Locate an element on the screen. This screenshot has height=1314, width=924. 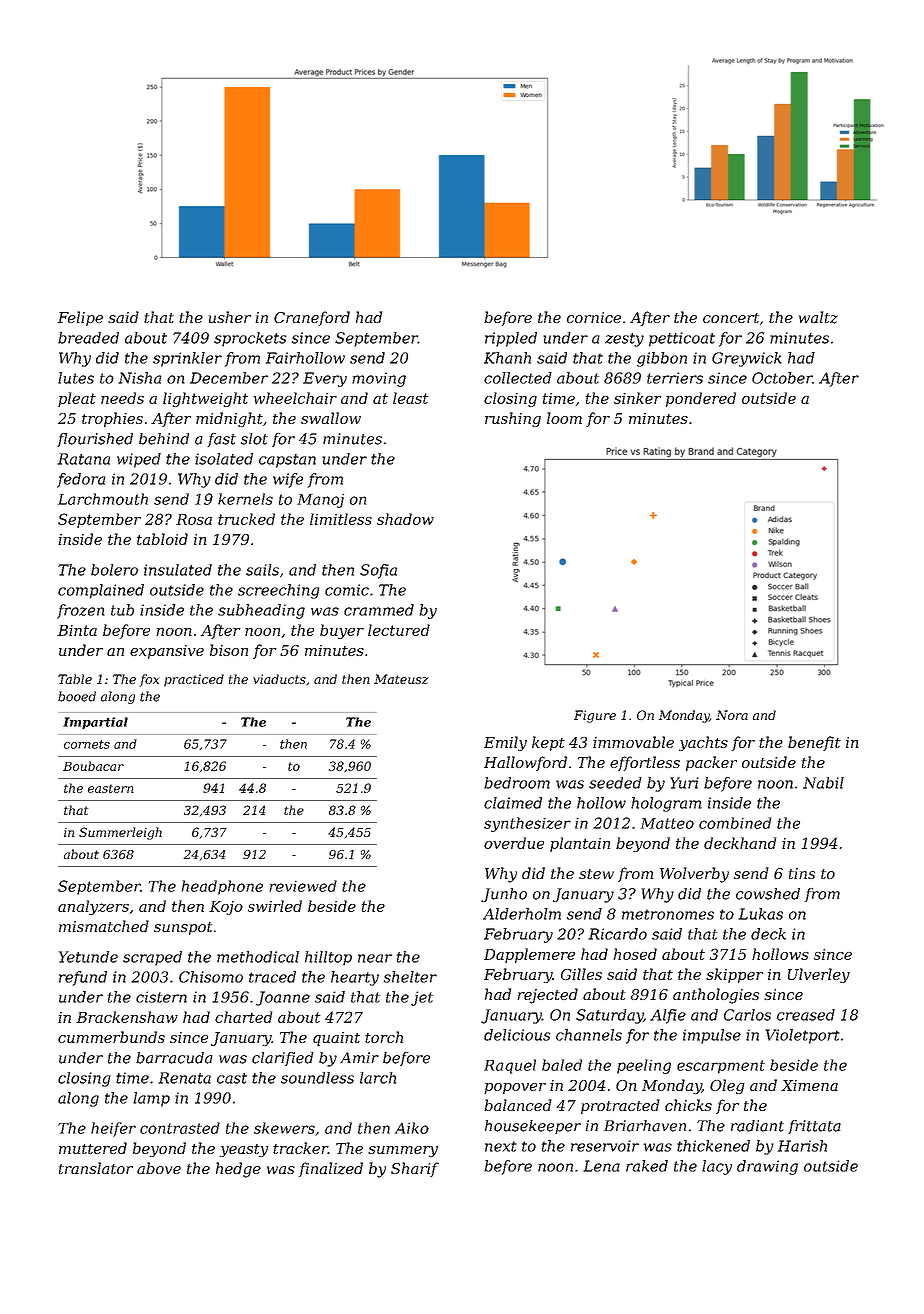
protracted is located at coordinates (620, 1106).
